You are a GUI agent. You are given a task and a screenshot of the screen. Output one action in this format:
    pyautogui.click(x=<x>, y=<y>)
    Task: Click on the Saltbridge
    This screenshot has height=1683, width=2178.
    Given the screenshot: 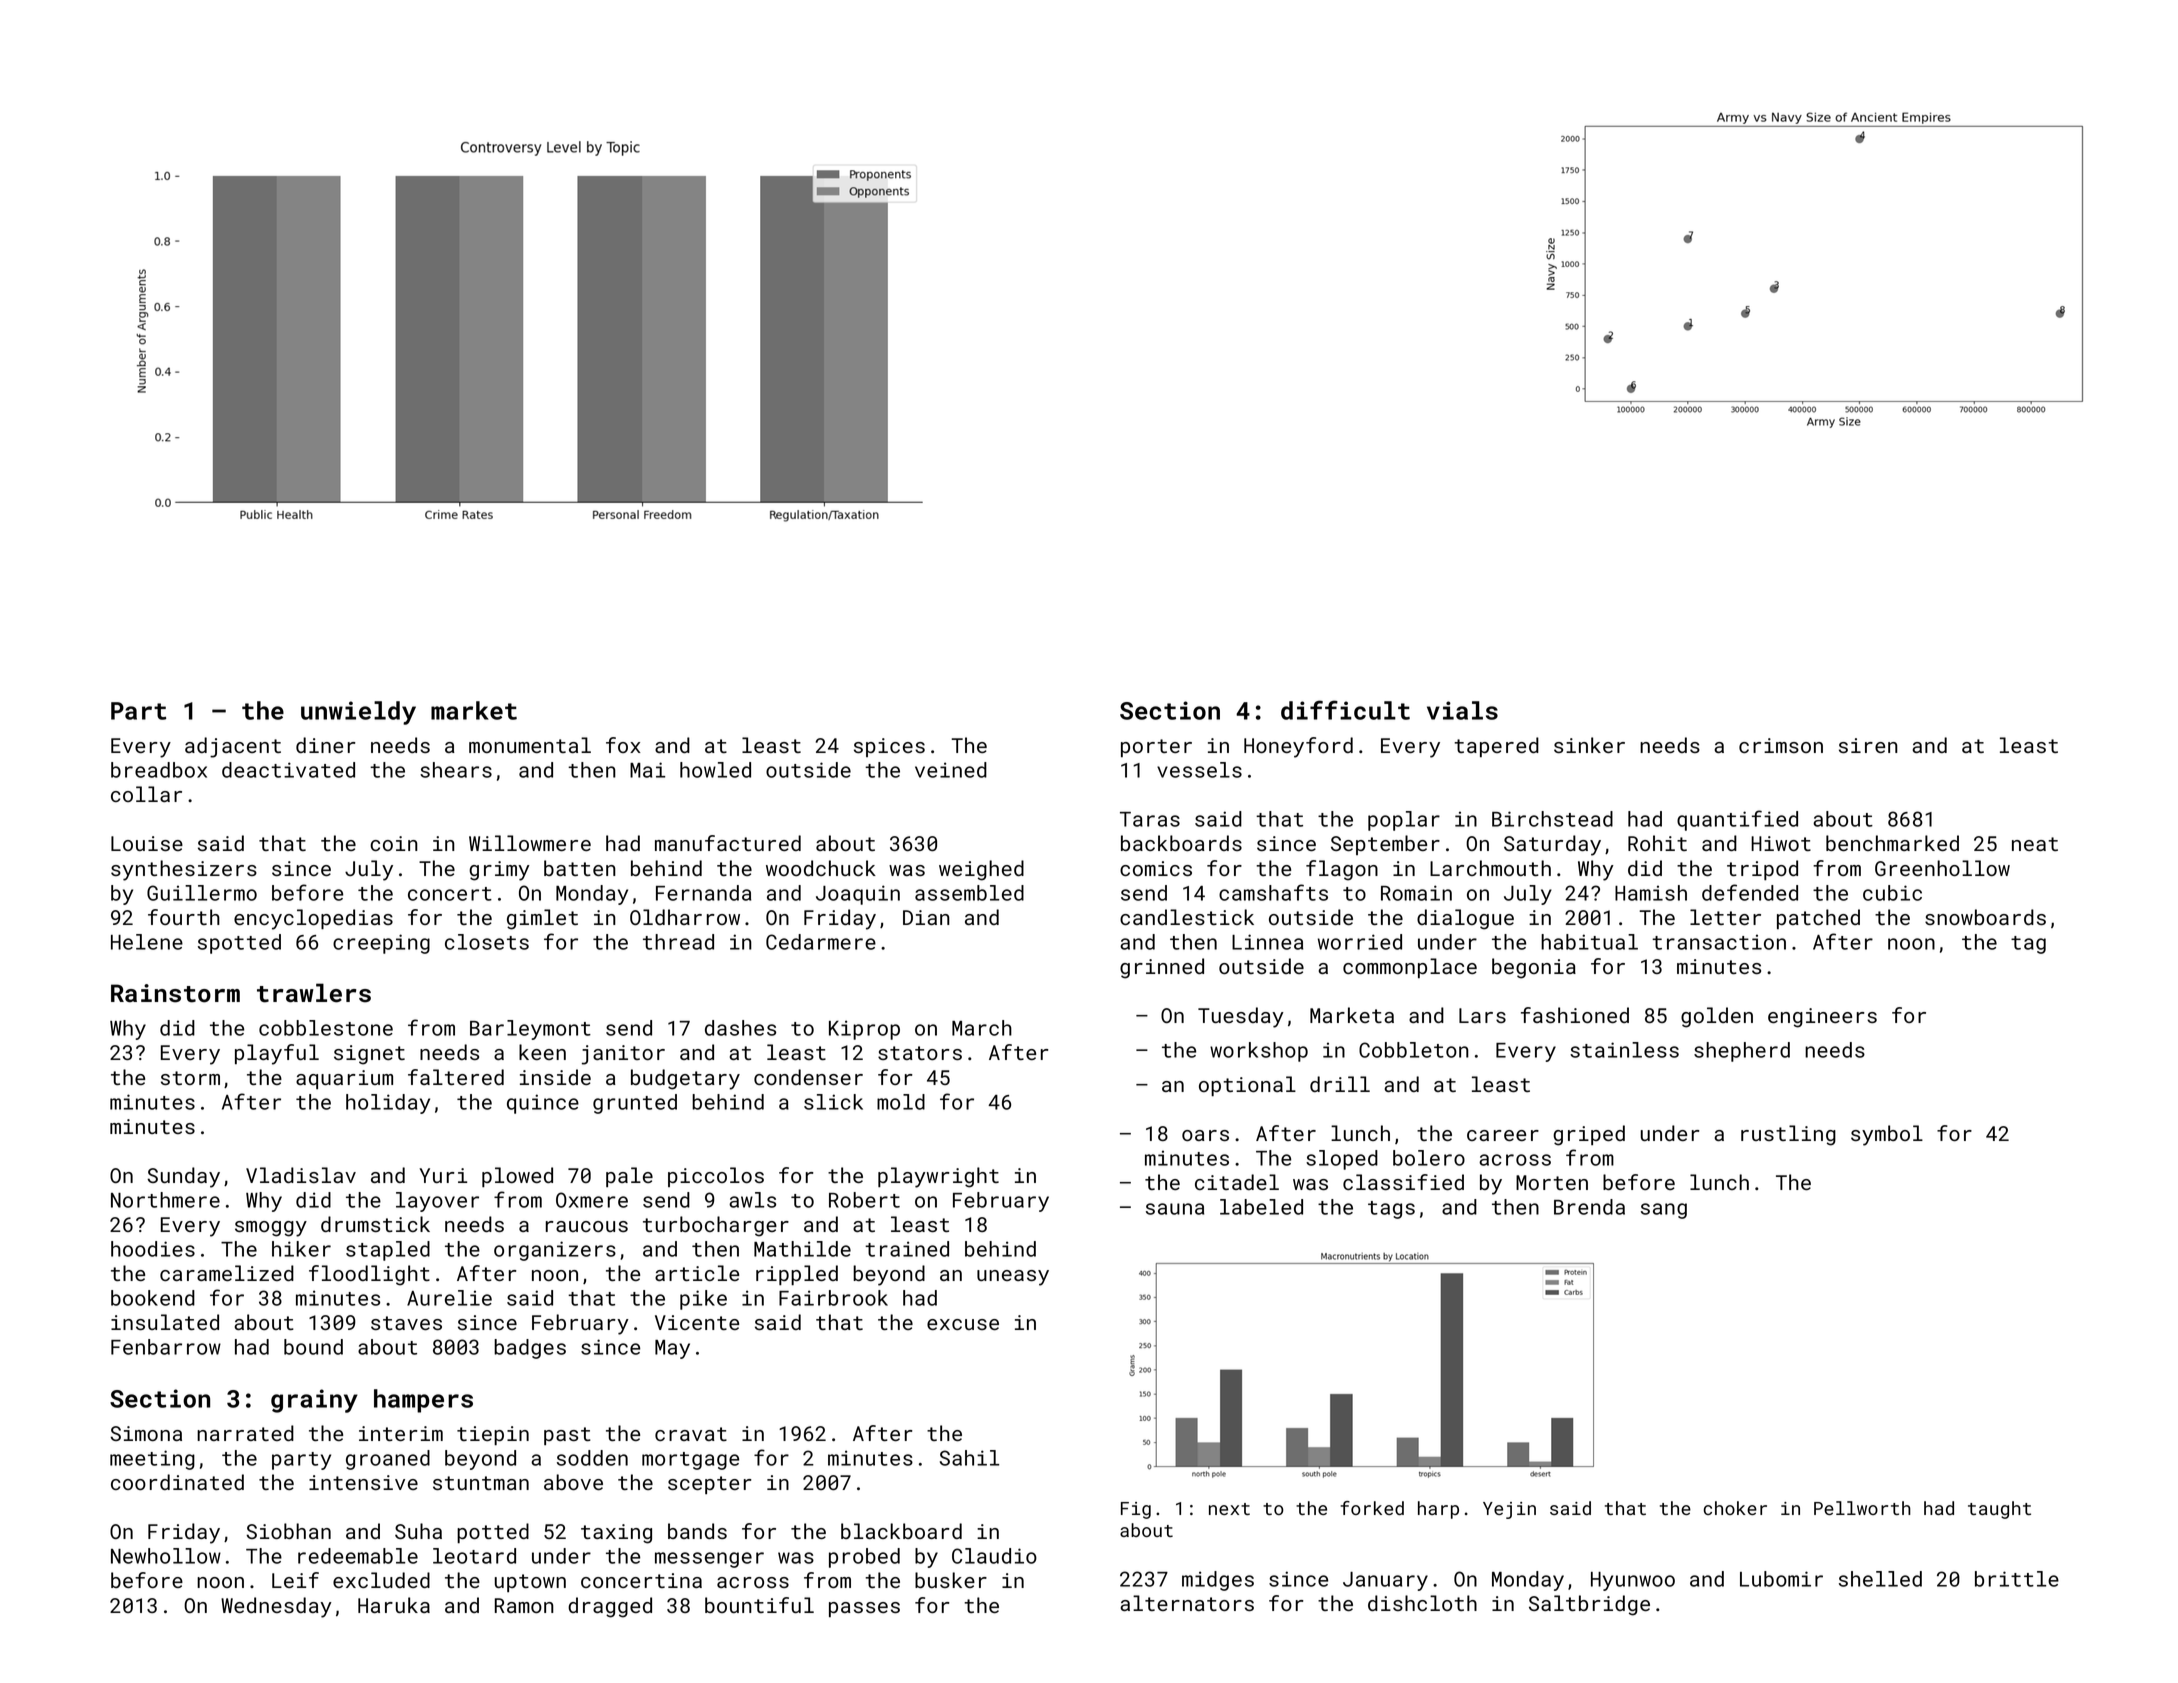 What is the action you would take?
    pyautogui.click(x=1589, y=1605)
